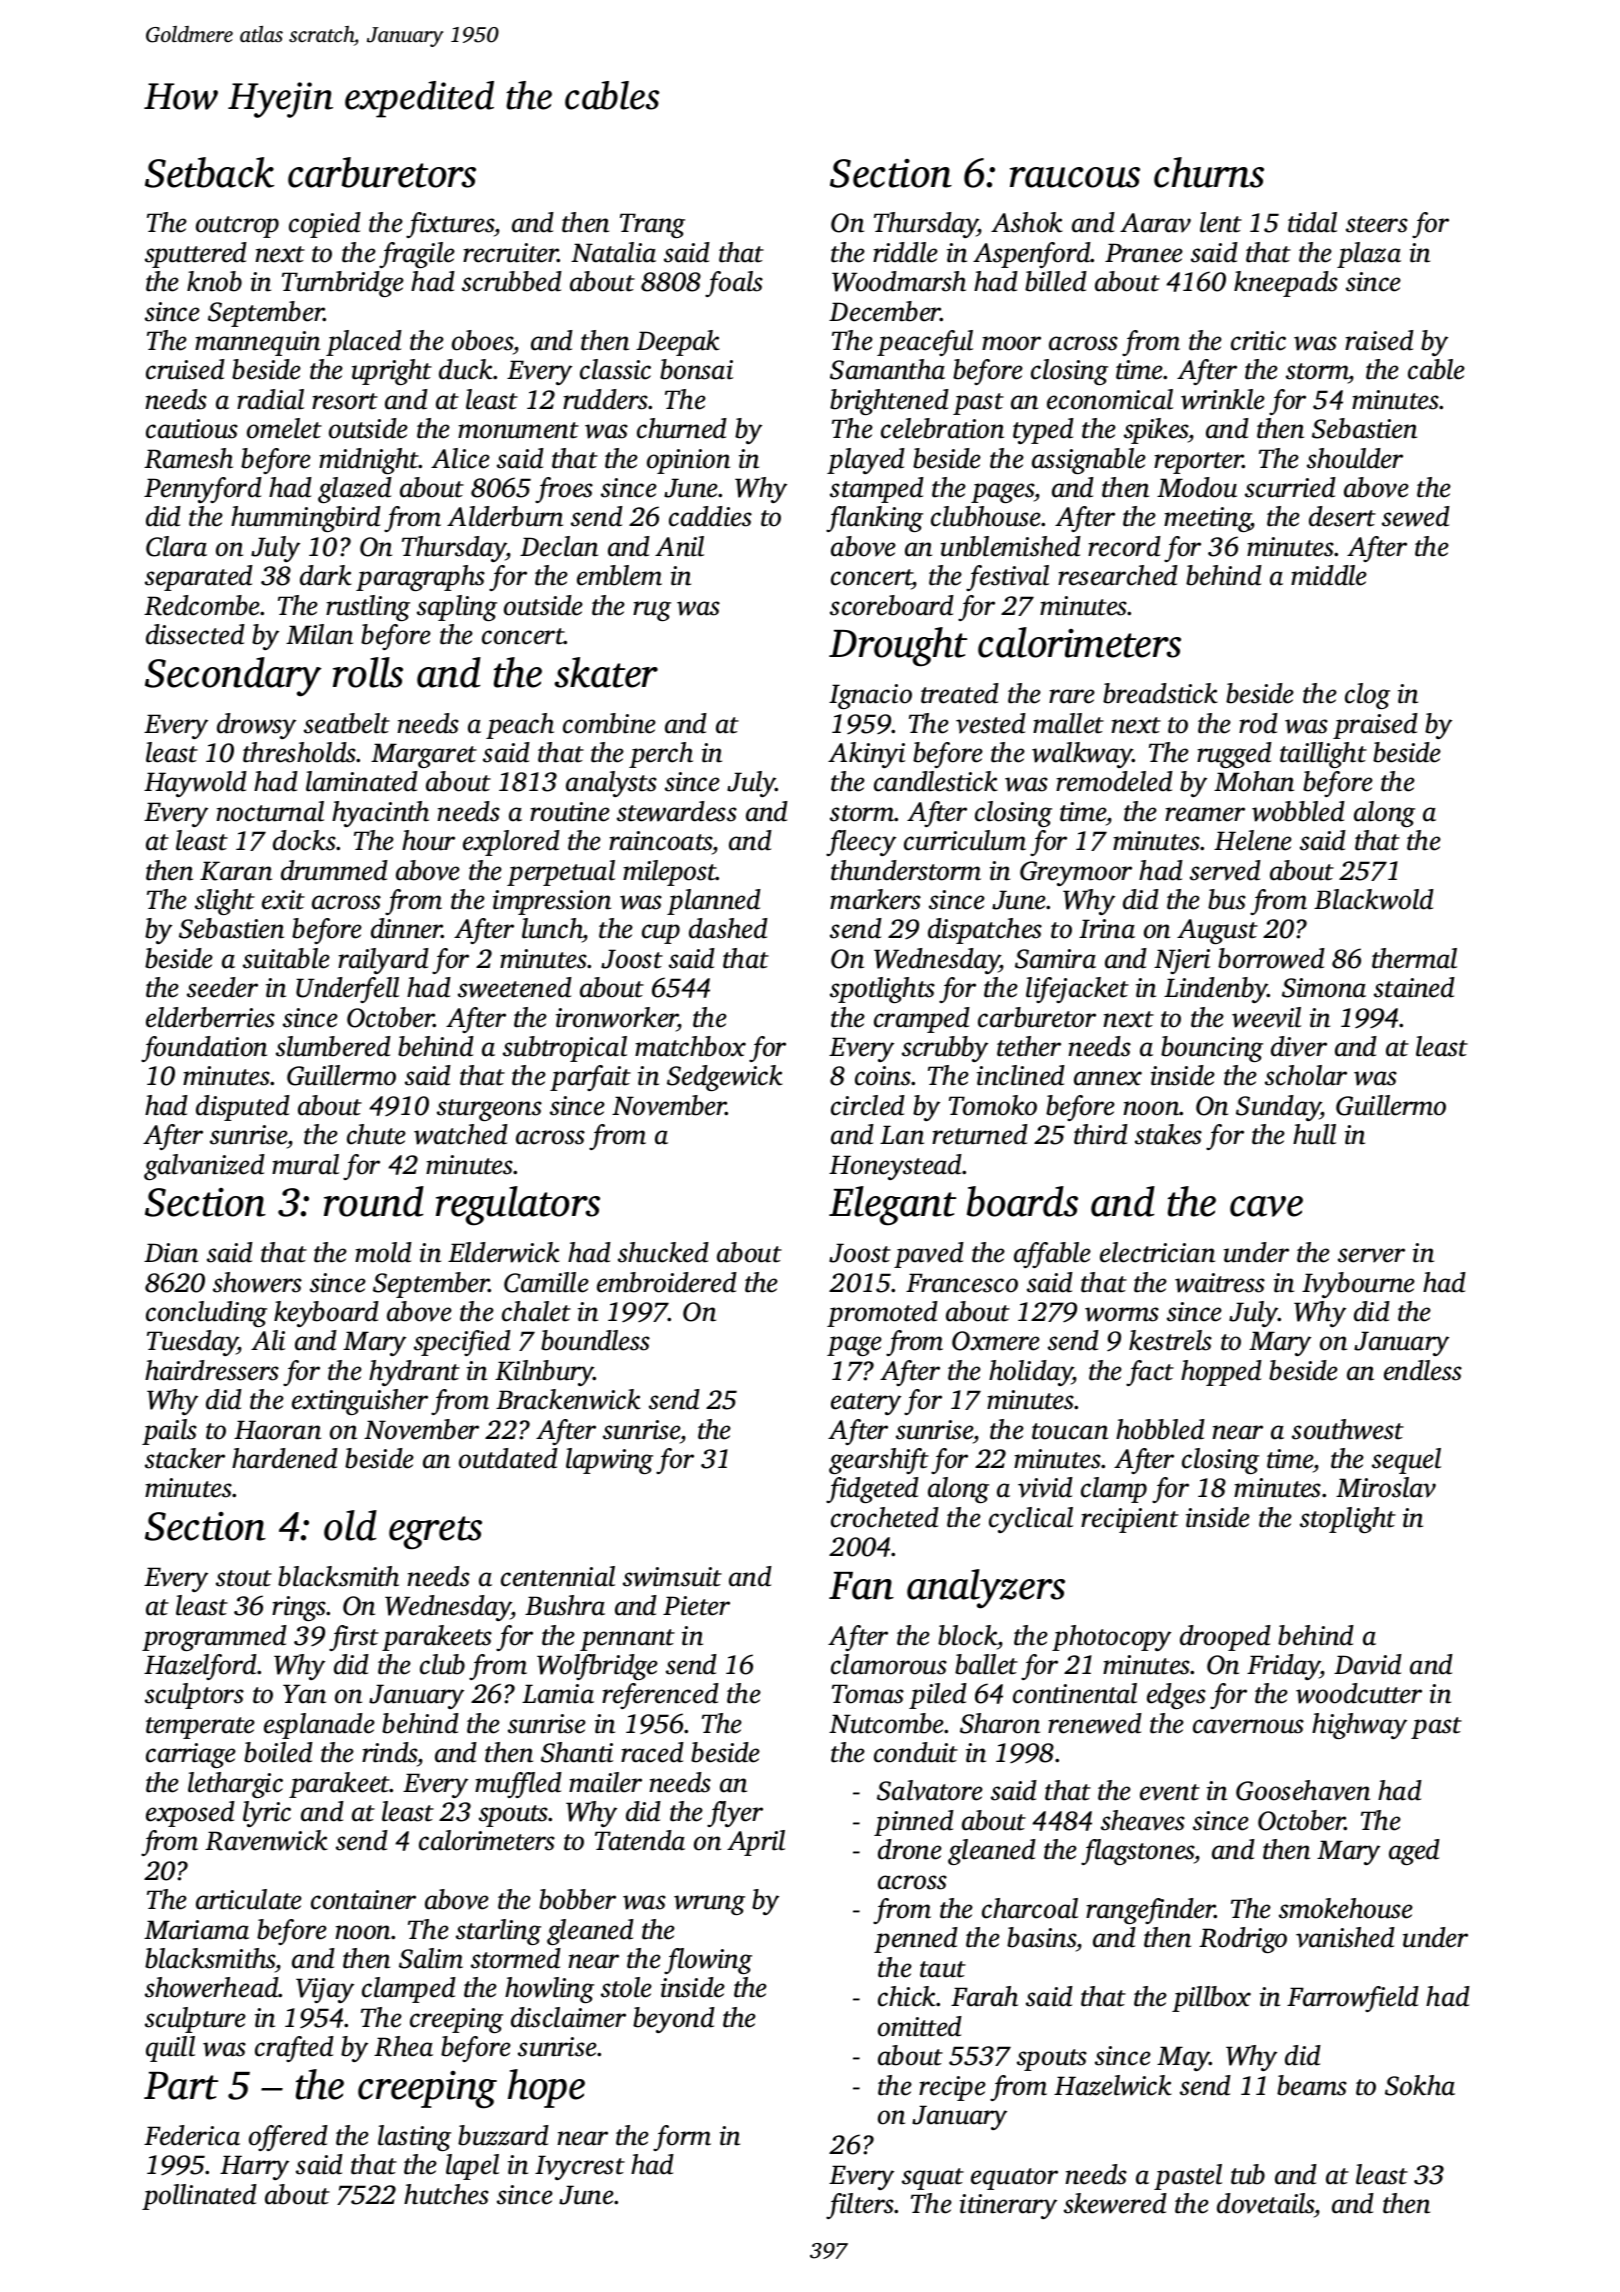 This page has height=2292, width=1620. What do you see at coordinates (1220, 1283) in the page?
I see `waitress` at bounding box center [1220, 1283].
